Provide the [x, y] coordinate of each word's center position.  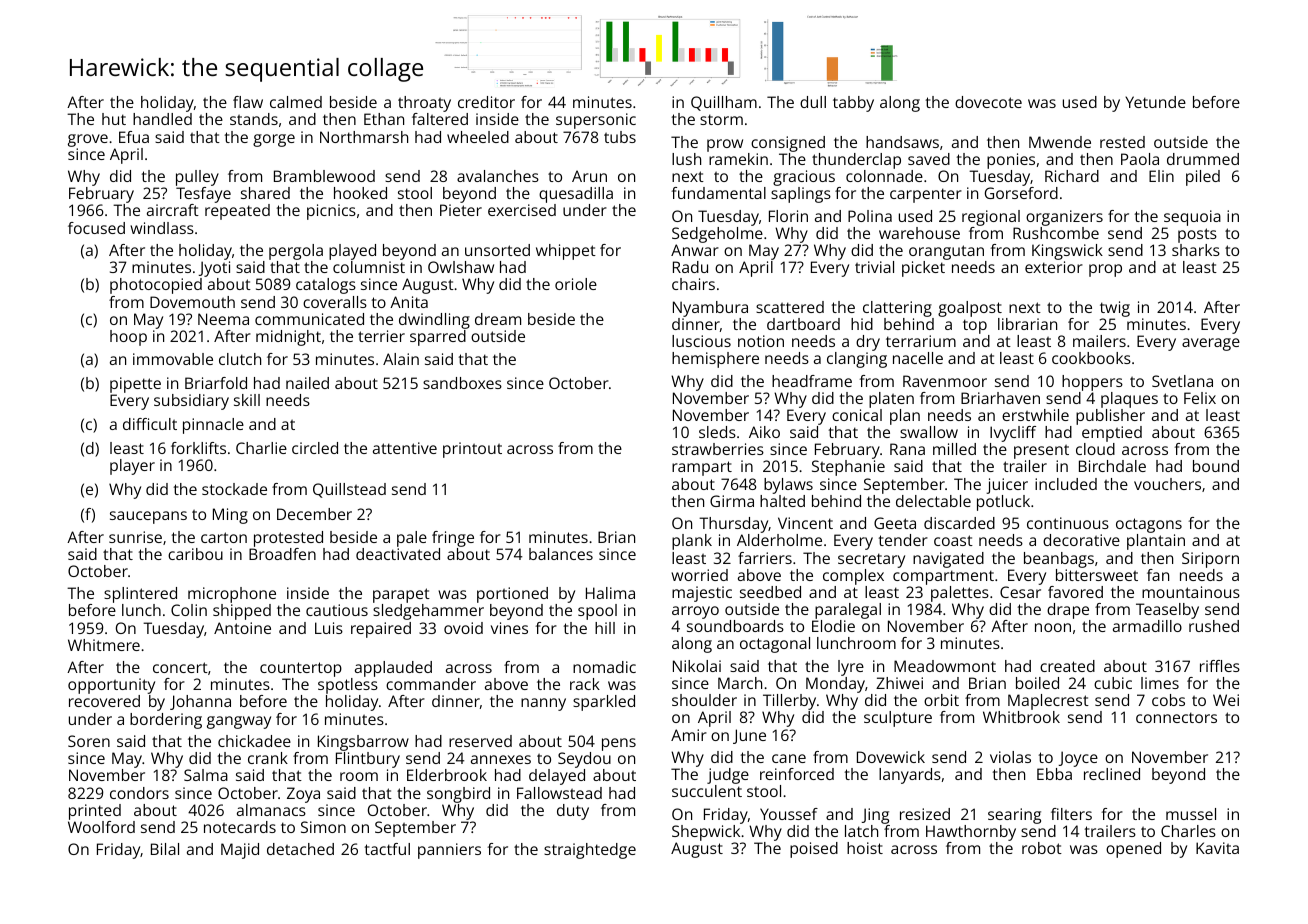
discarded [959, 523]
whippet [566, 252]
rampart [702, 468]
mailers [1099, 341]
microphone [232, 595]
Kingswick [1067, 252]
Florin [788, 216]
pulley [197, 178]
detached [300, 849]
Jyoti [214, 269]
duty [573, 812]
